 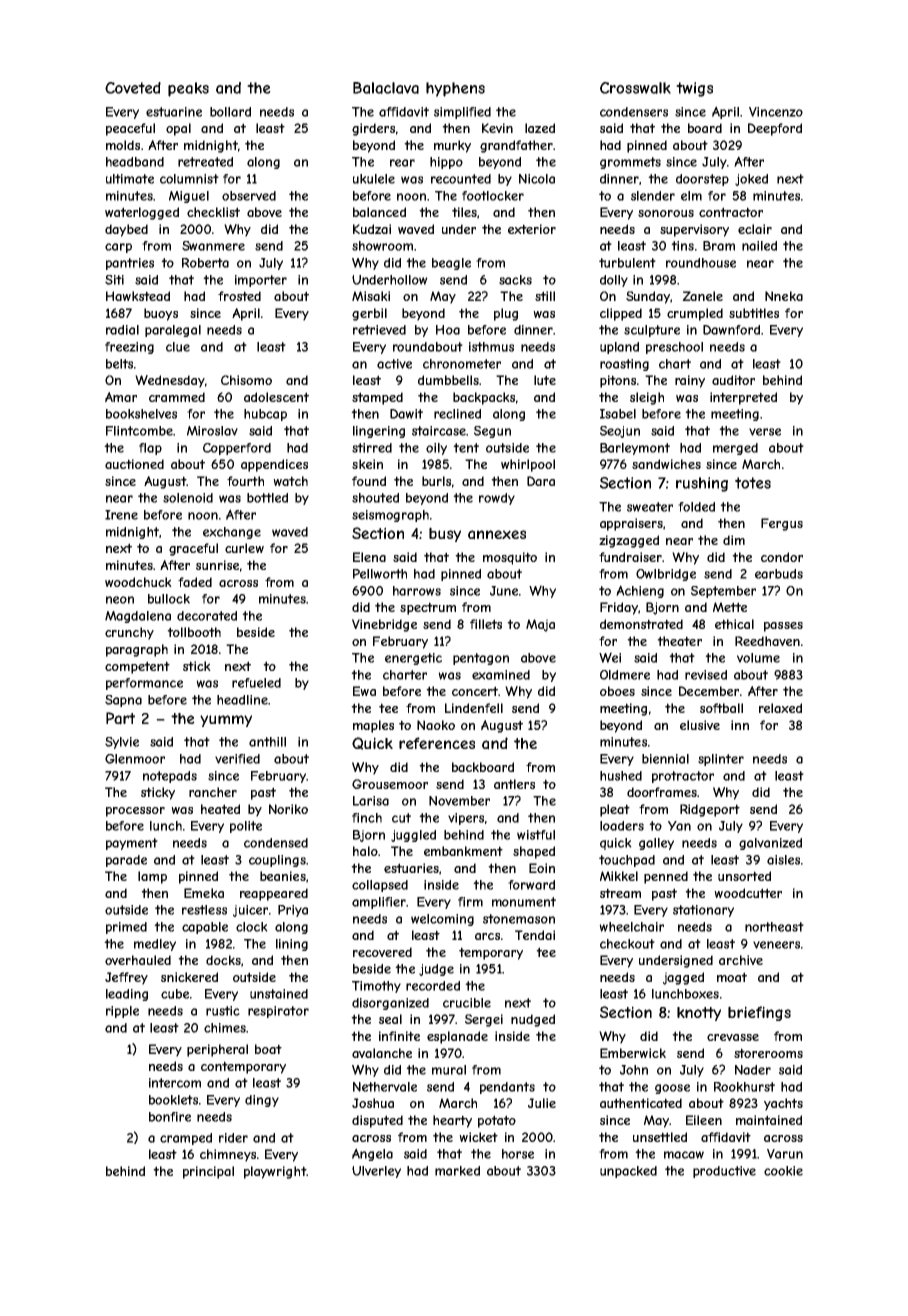 I want to click on rear, so click(x=402, y=163).
